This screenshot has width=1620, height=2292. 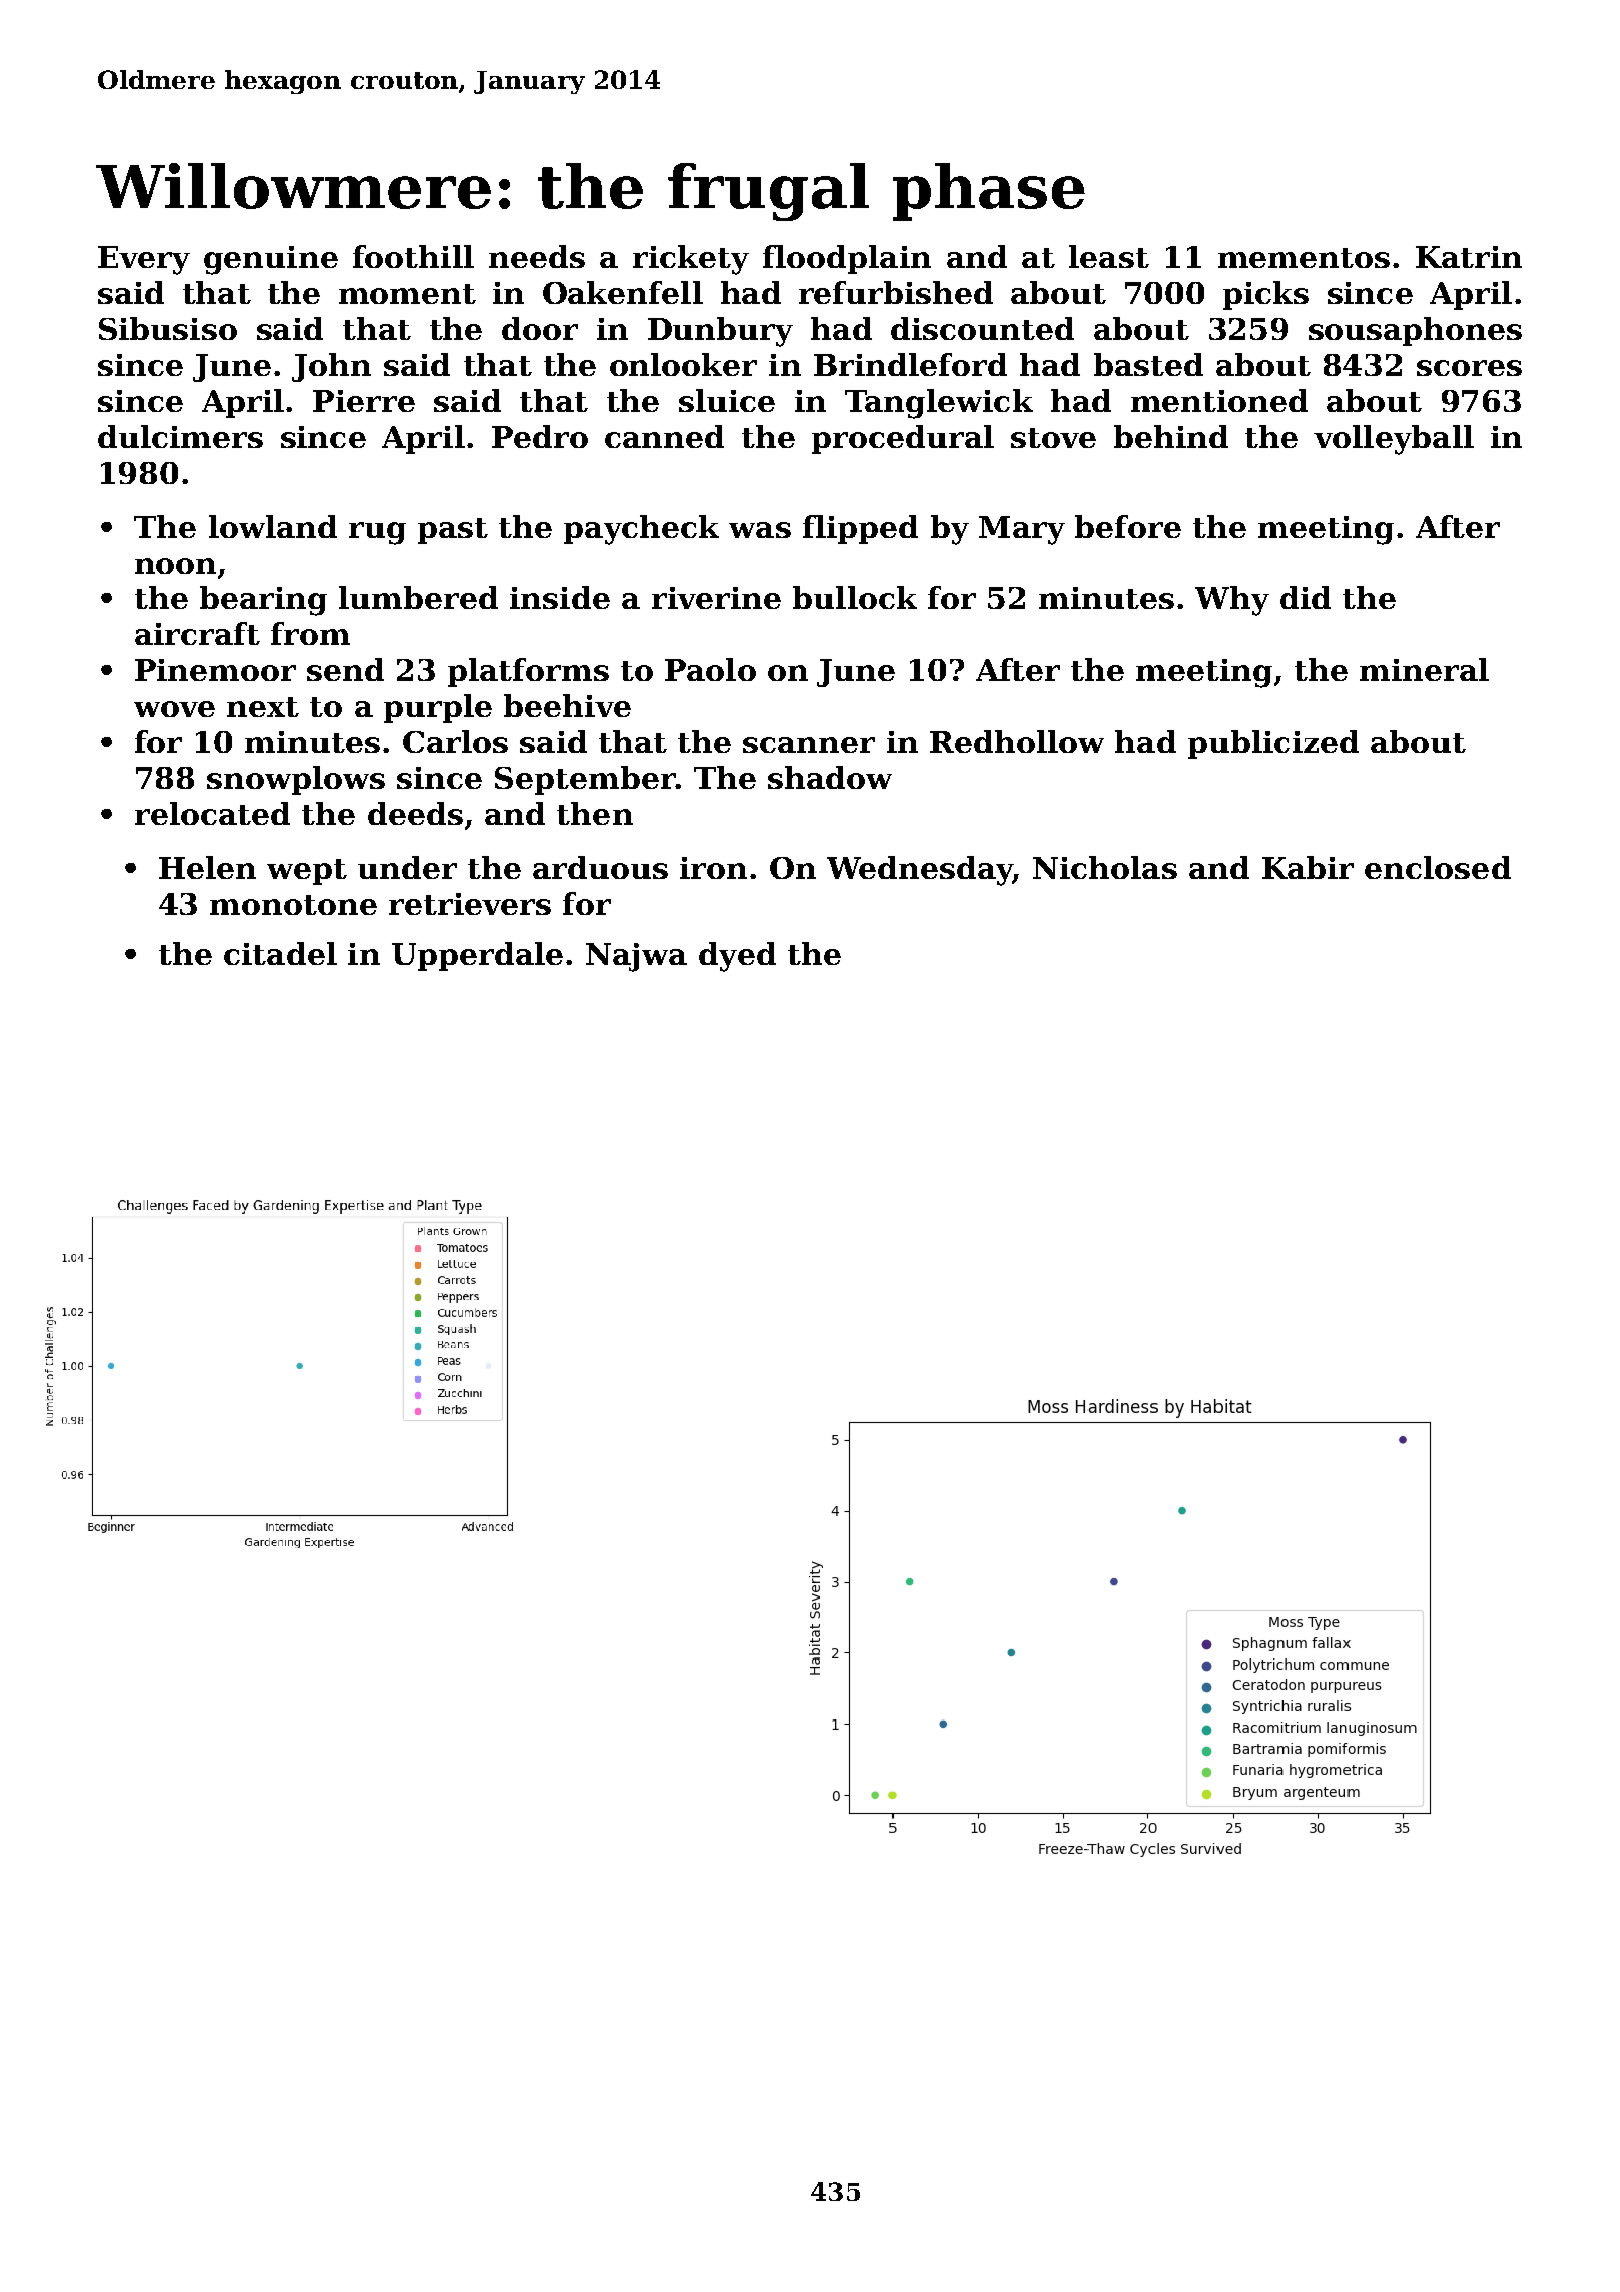 What do you see at coordinates (727, 400) in the screenshot?
I see `sluice` at bounding box center [727, 400].
